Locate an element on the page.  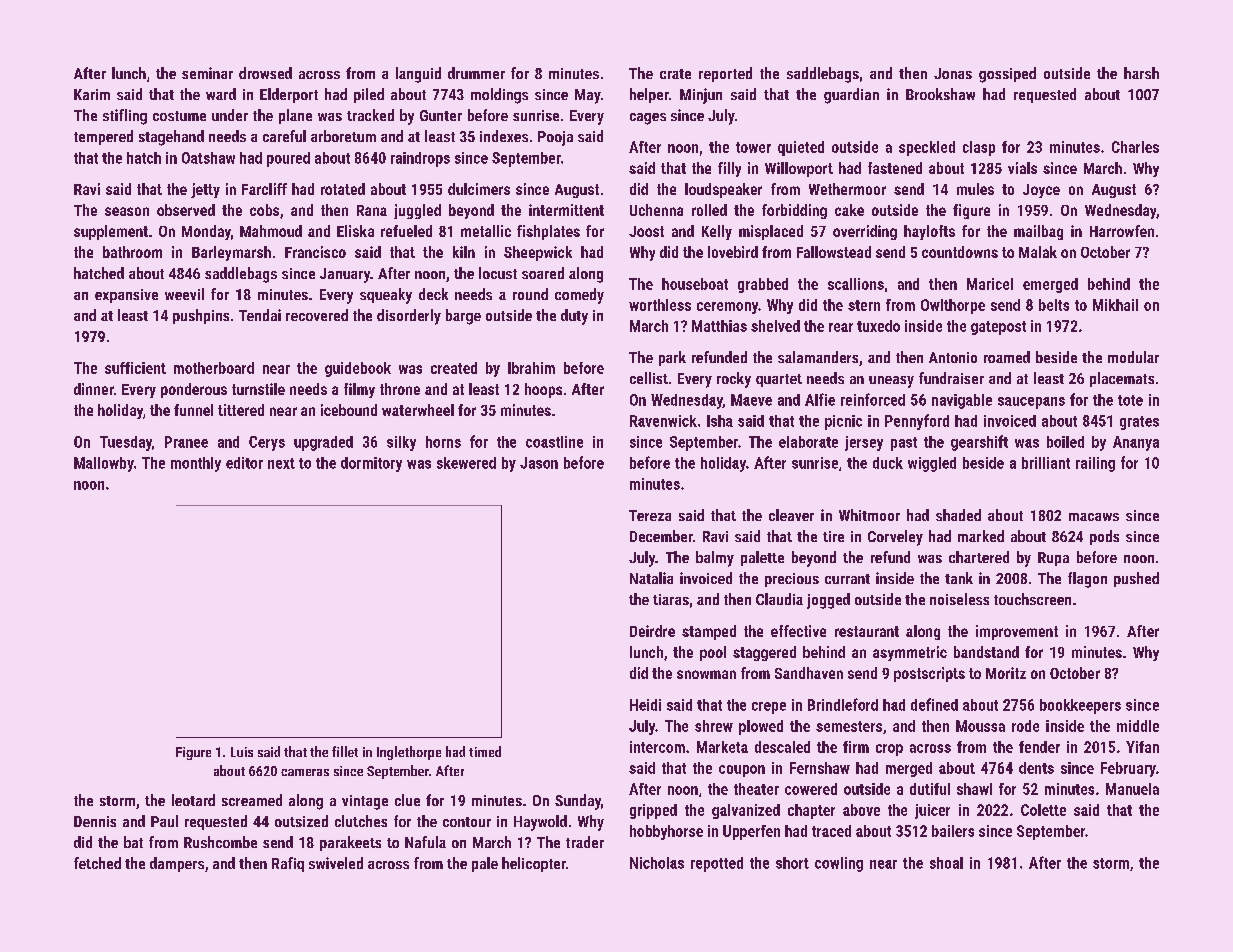
contour is located at coordinates (467, 822).
